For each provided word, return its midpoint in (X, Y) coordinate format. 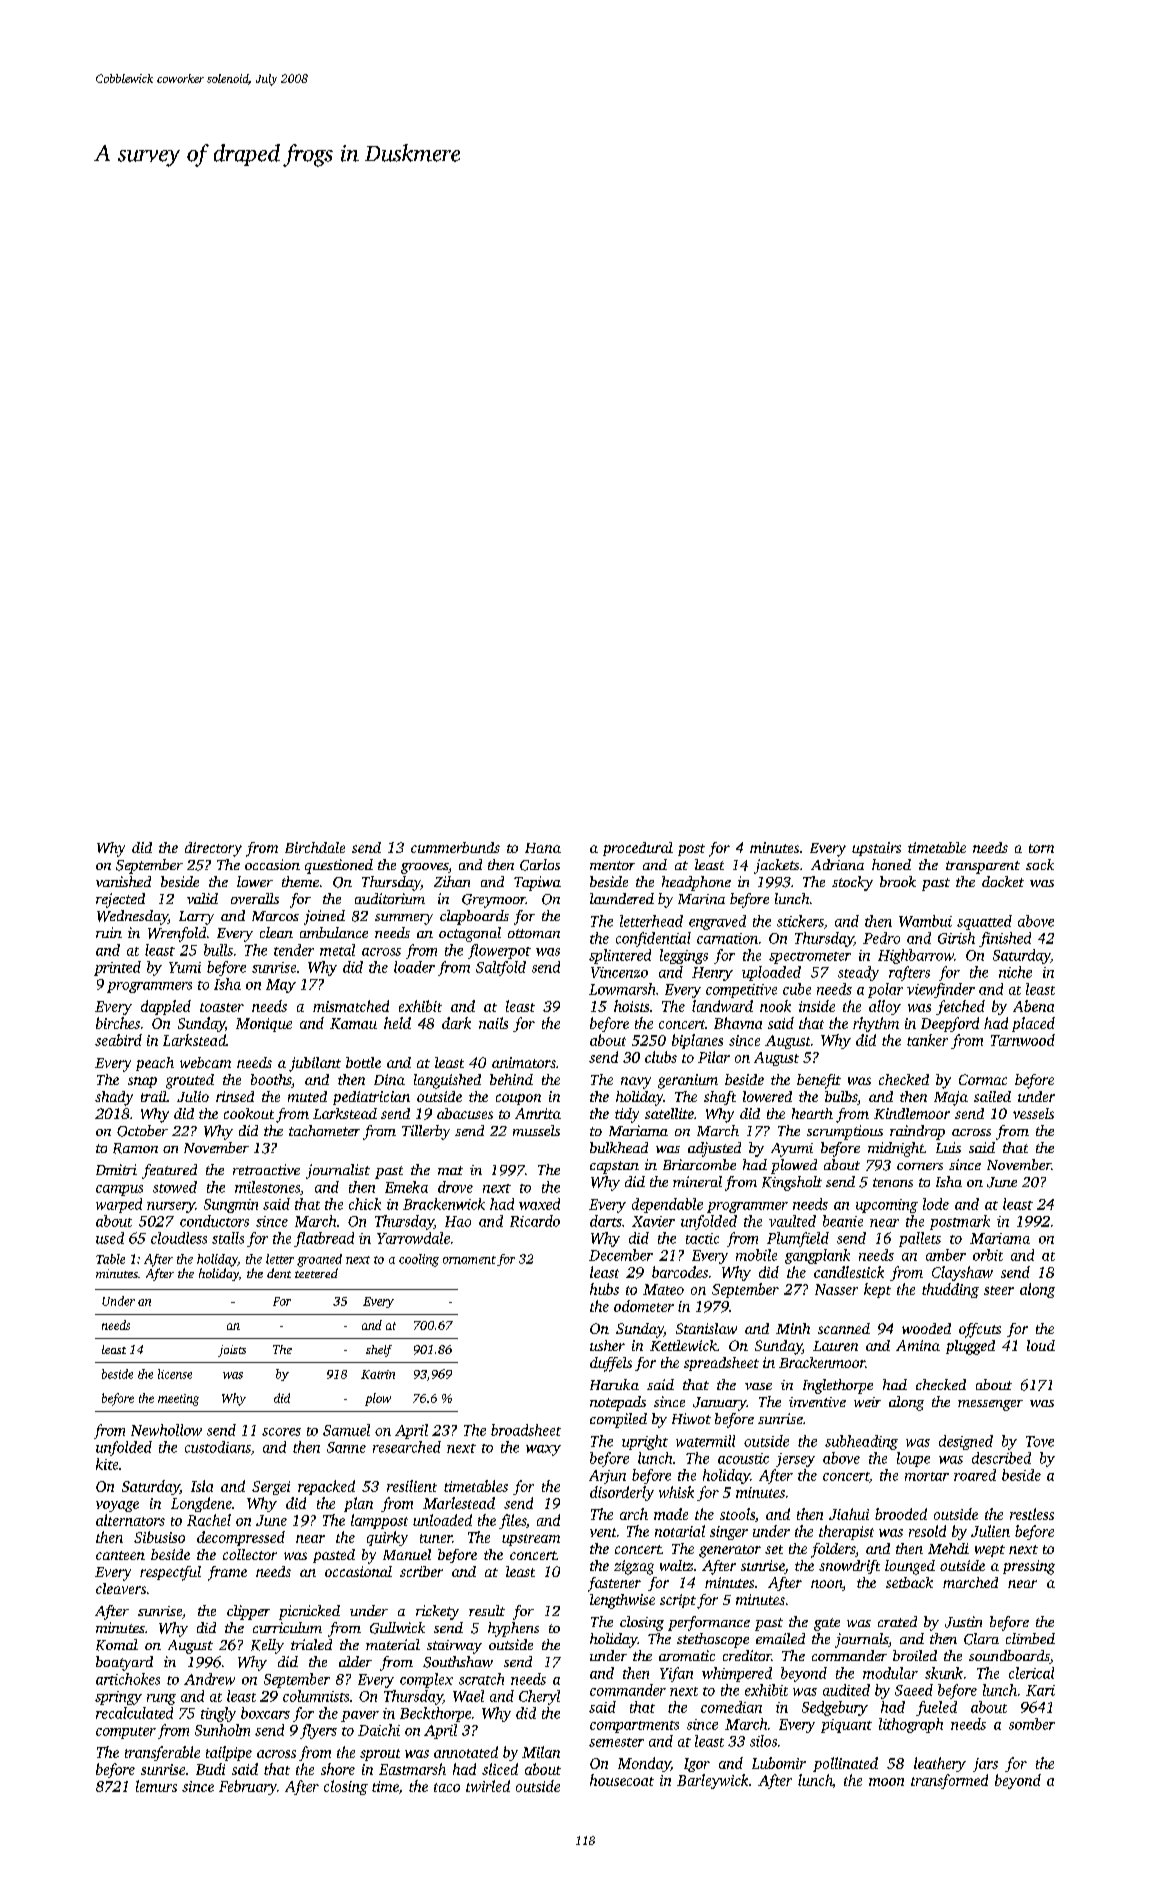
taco (447, 1787)
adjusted (714, 1149)
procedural (638, 849)
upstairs (876, 849)
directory (213, 849)
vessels (1033, 1113)
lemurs (156, 1786)
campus (119, 1190)
